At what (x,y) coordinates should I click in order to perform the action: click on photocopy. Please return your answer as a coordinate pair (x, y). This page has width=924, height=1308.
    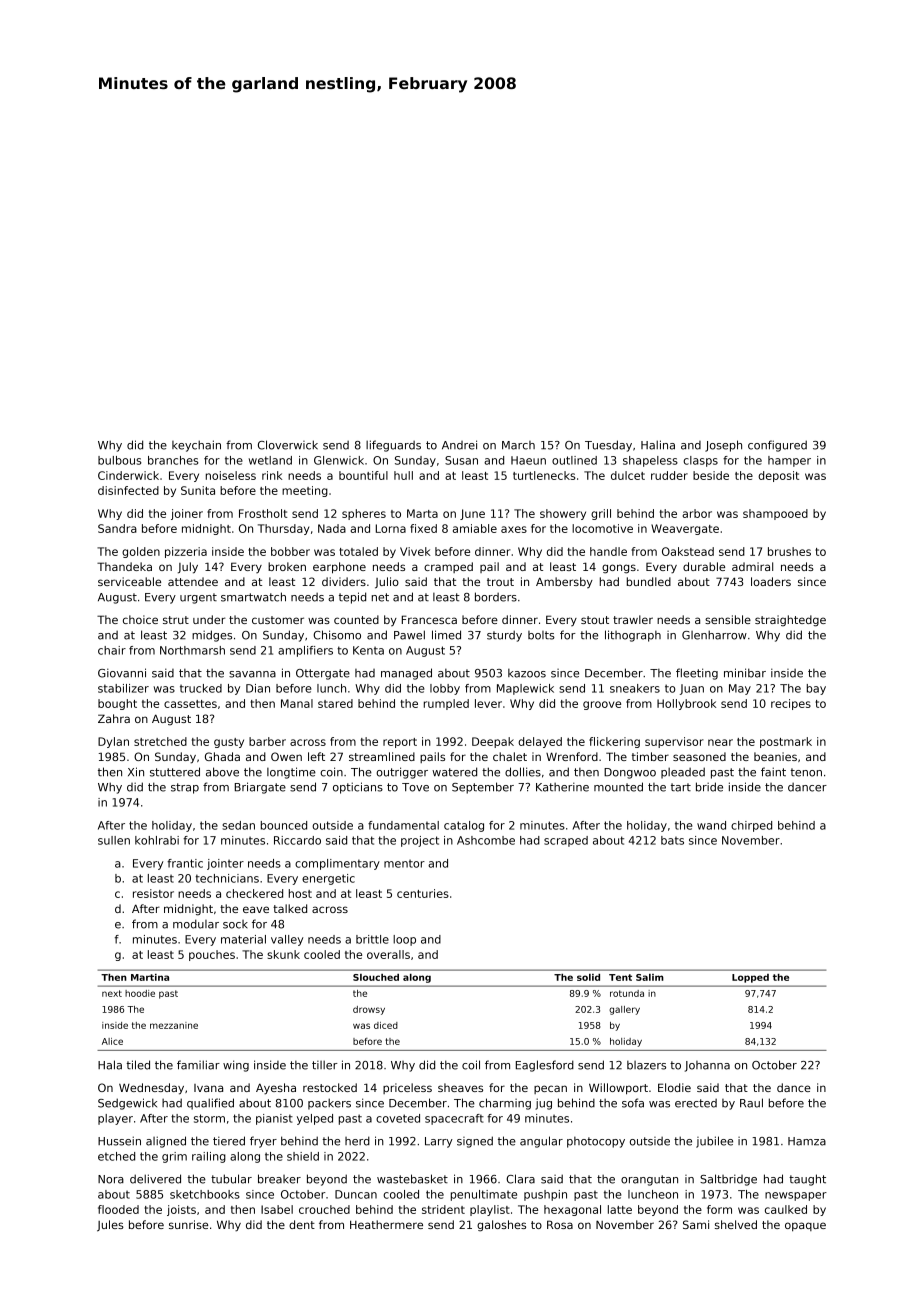
    Looking at the image, I should click on (596, 1142).
